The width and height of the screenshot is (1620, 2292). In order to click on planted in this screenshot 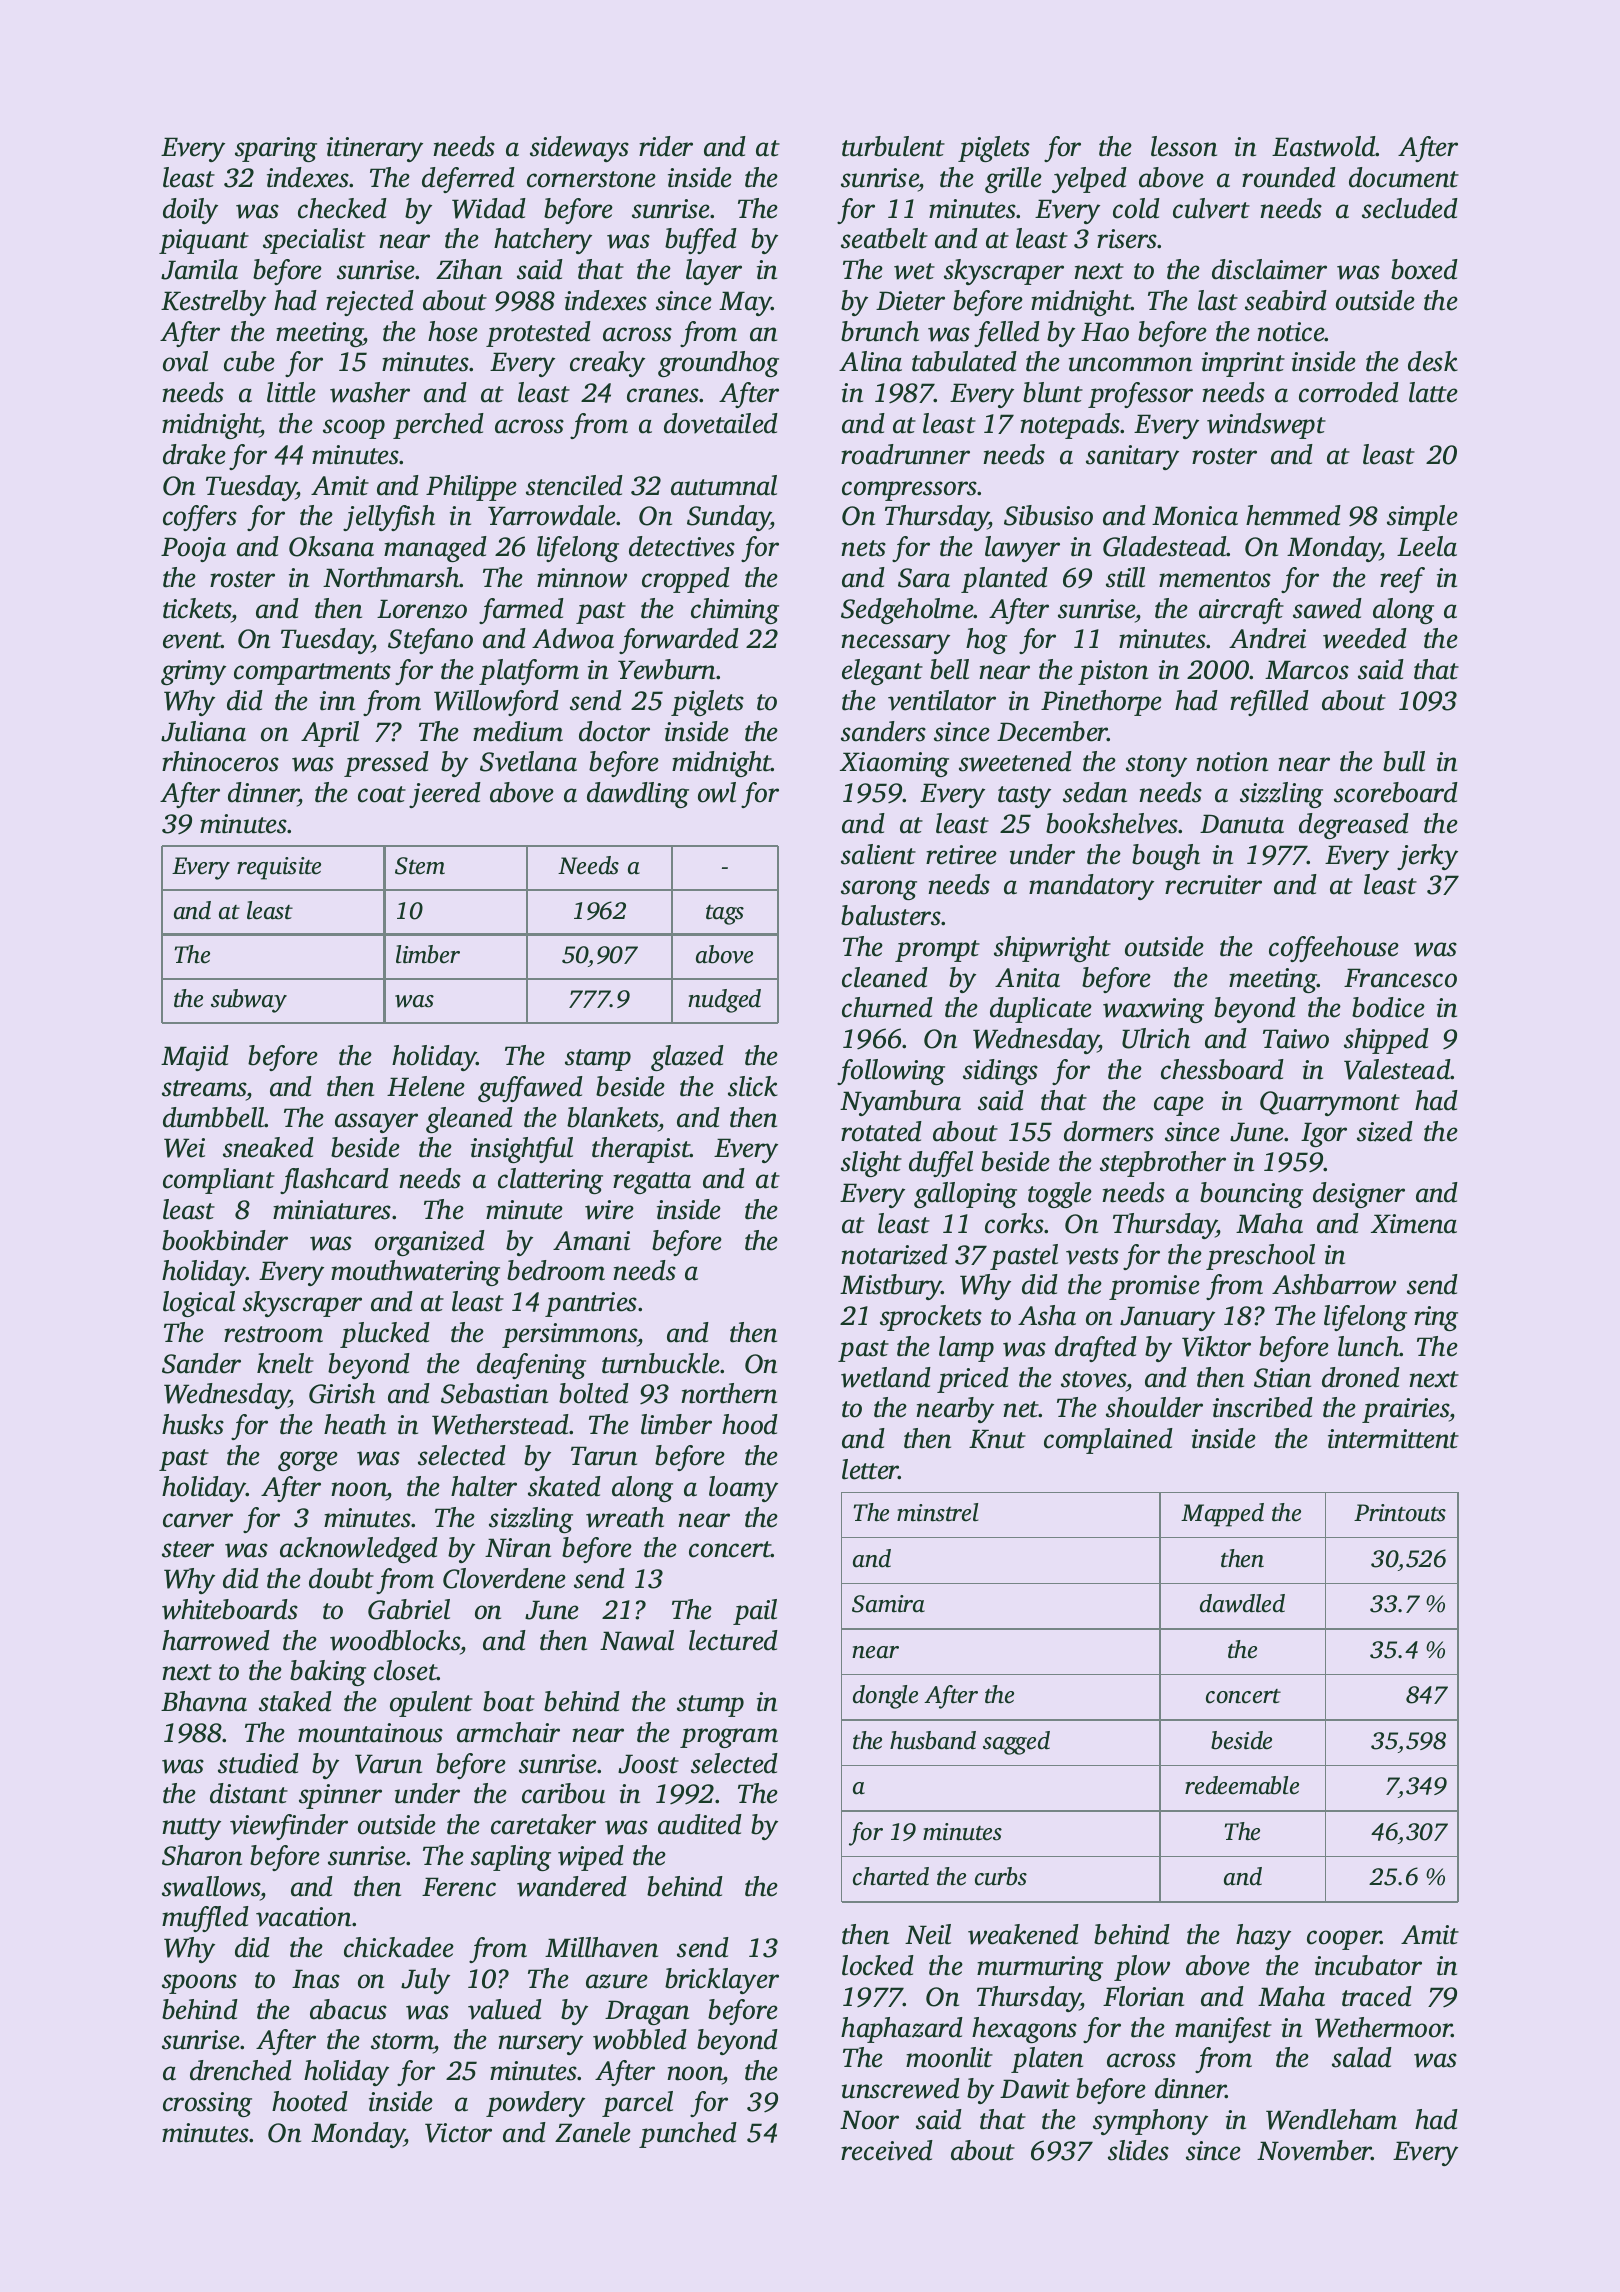, I will do `click(1004, 580)`.
